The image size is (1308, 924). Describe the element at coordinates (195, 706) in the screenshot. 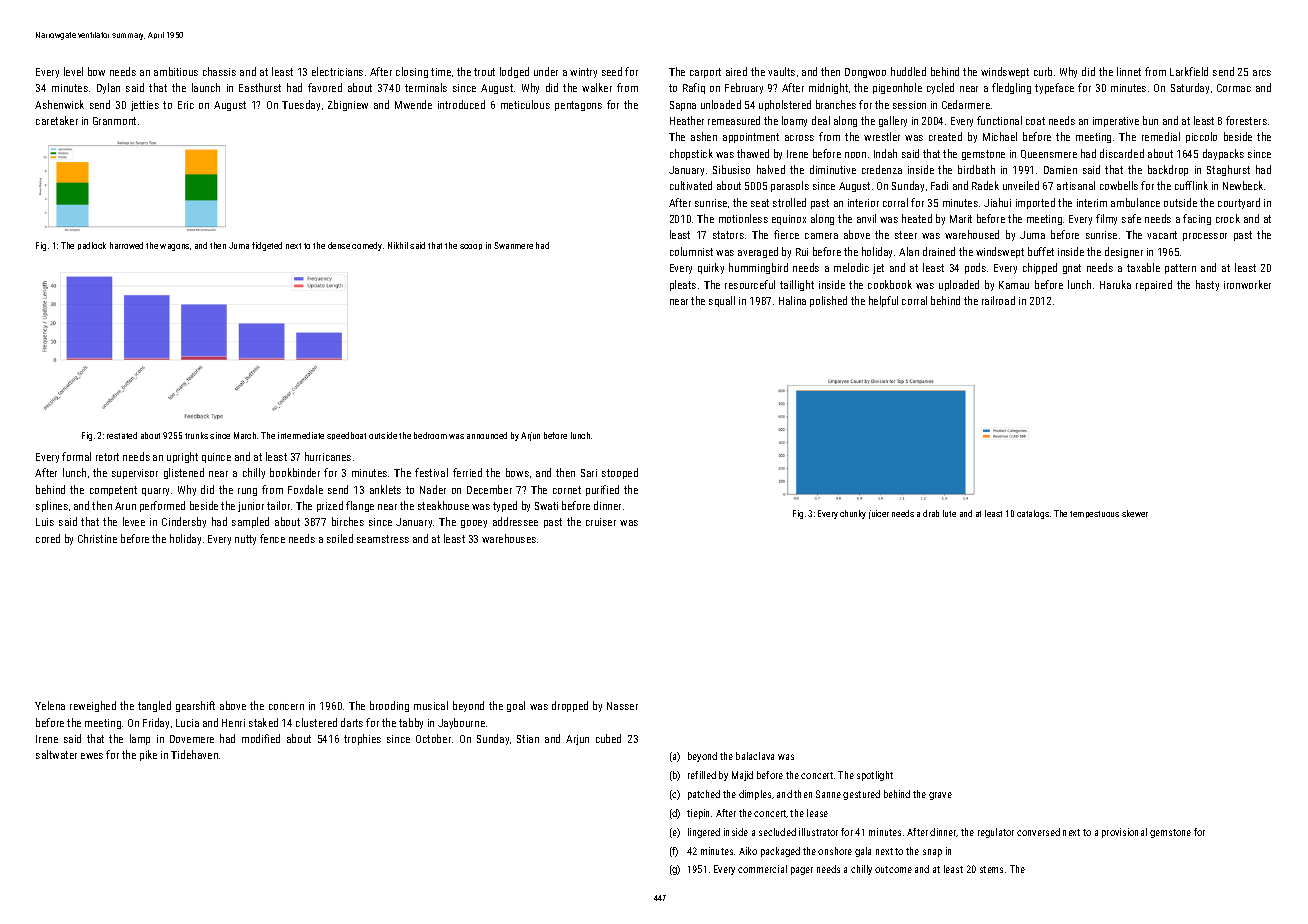

I see `gearshift` at that location.
